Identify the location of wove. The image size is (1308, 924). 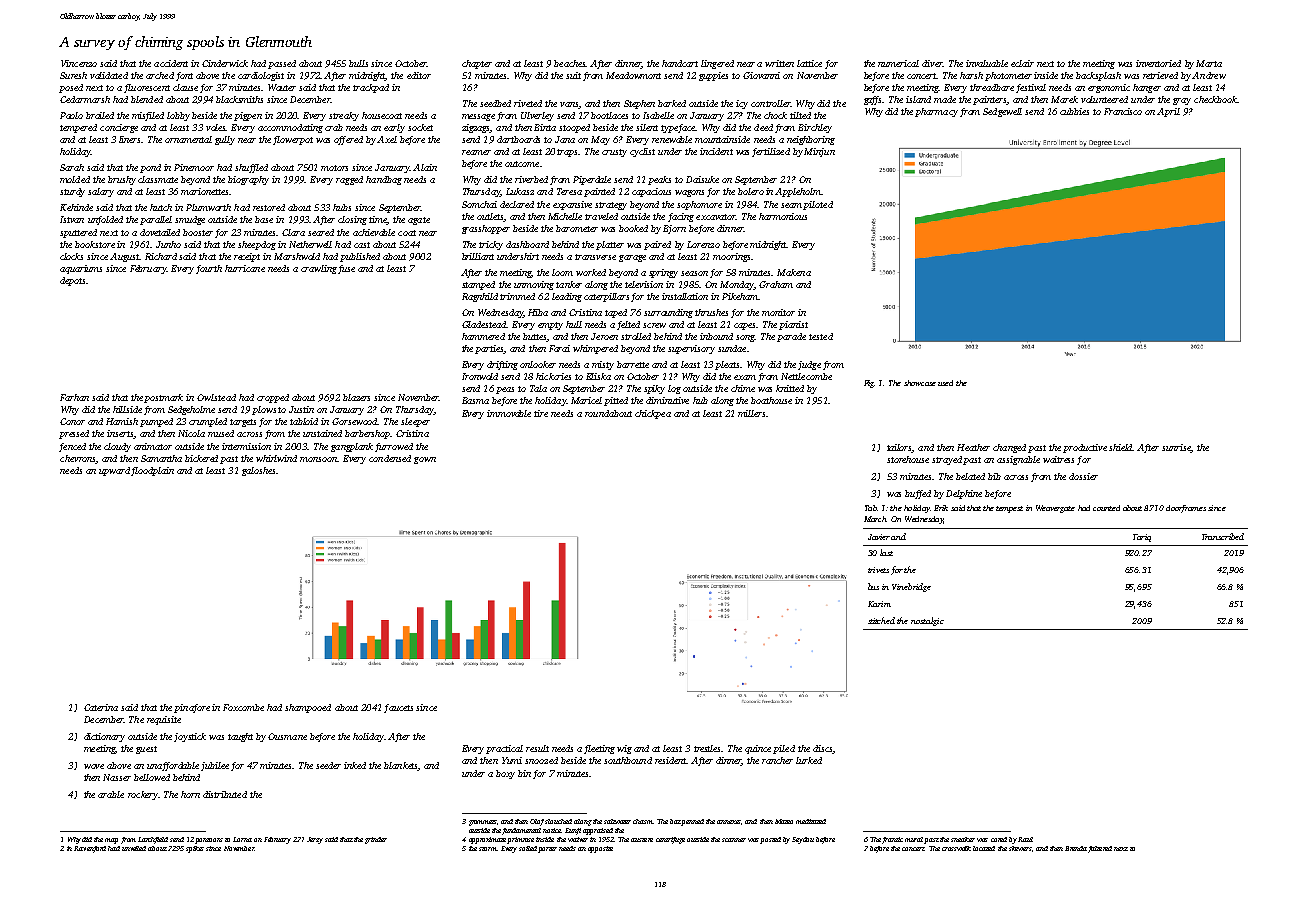
(94, 766).
